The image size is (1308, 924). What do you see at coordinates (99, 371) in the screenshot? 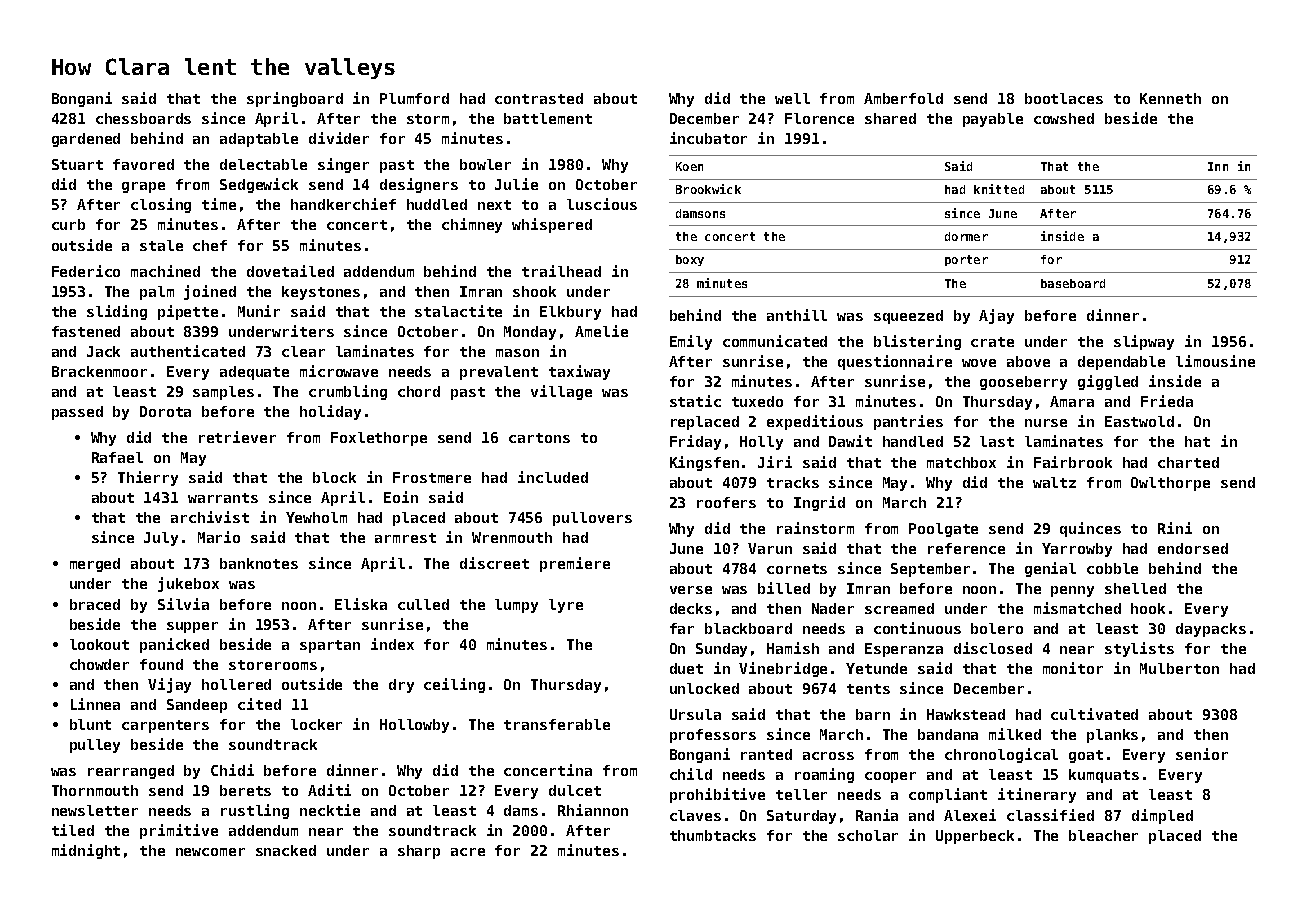
I see `Brackenmoor` at bounding box center [99, 371].
